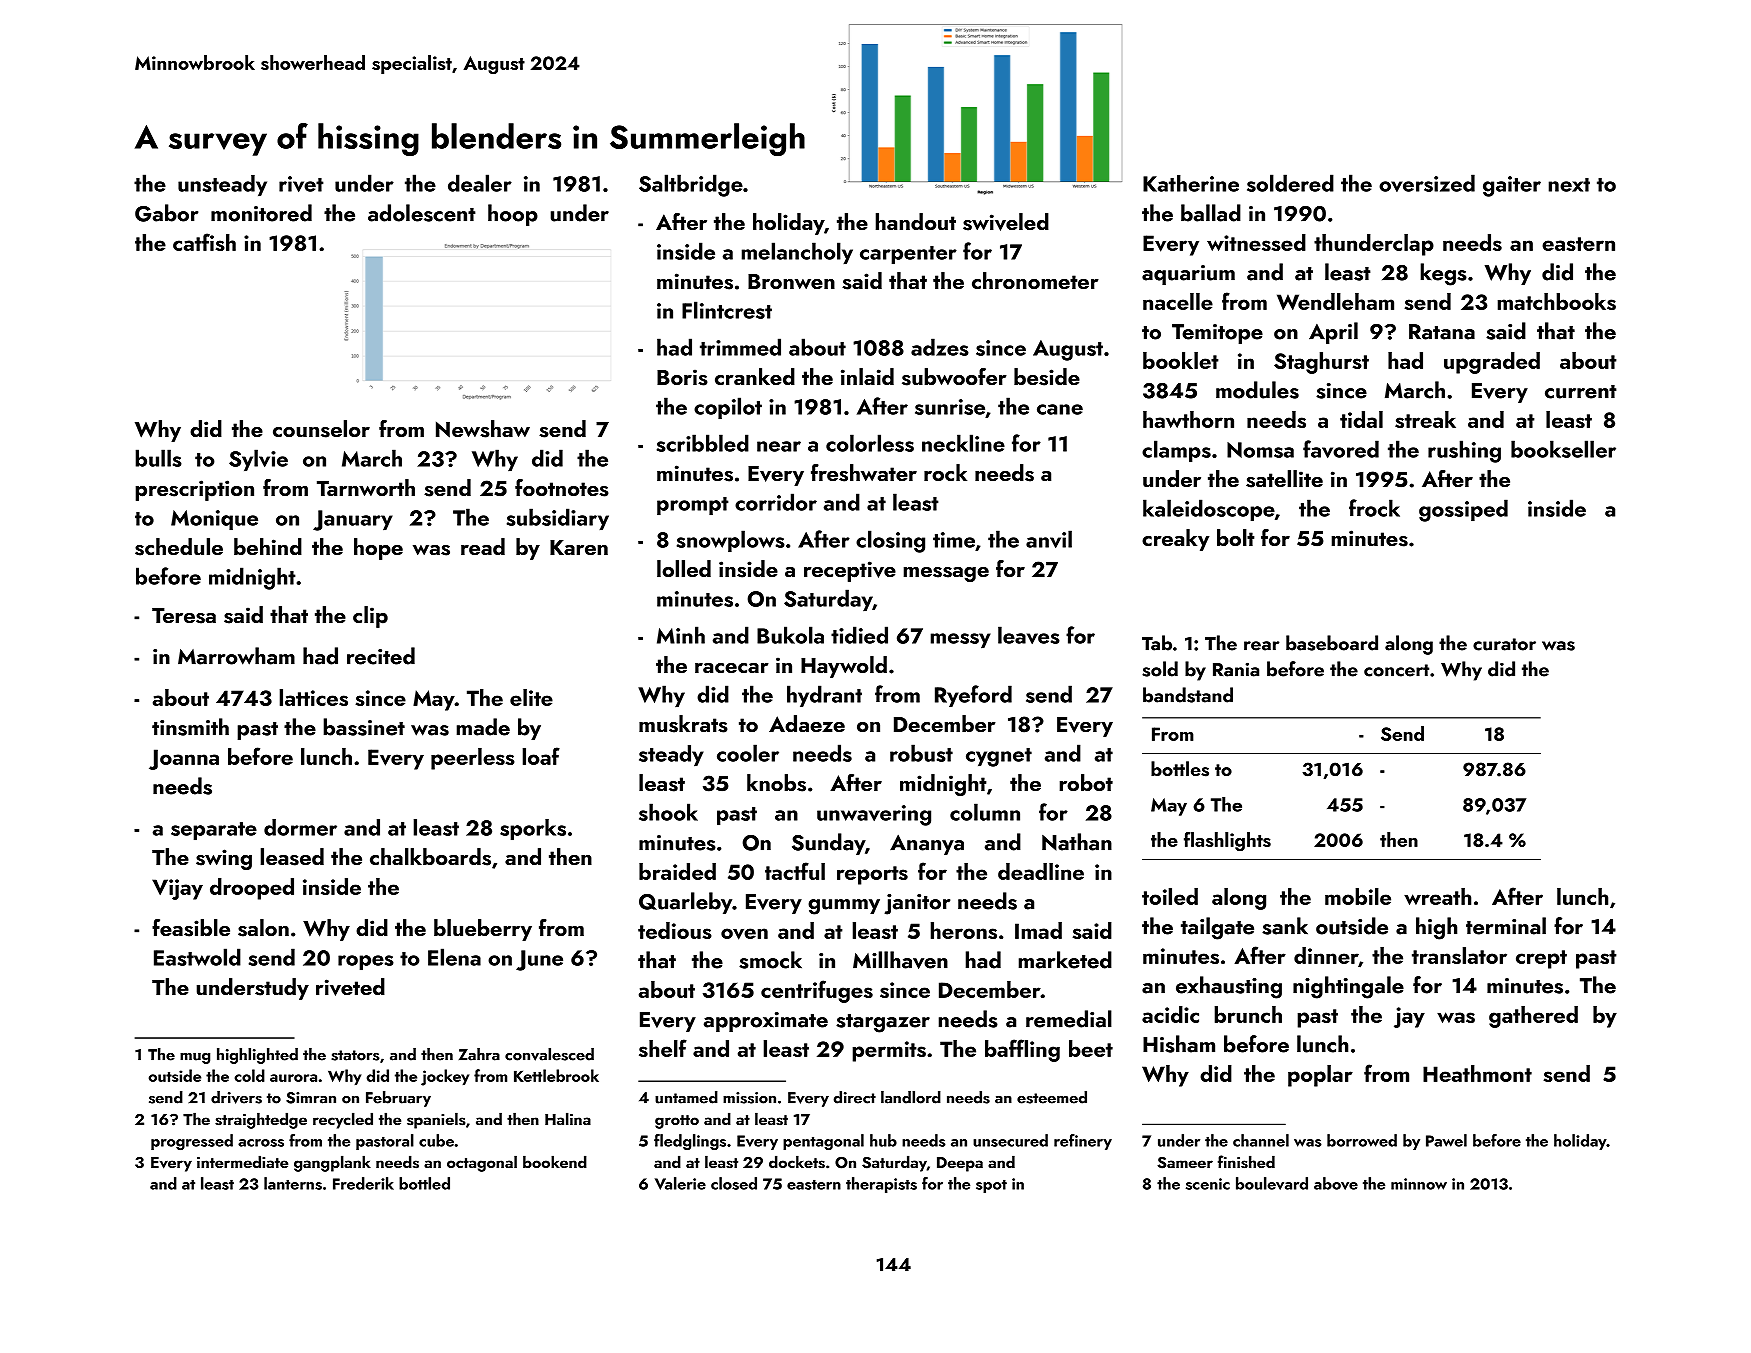 The image size is (1751, 1353). Describe the element at coordinates (870, 443) in the page. I see `colorless` at that location.
